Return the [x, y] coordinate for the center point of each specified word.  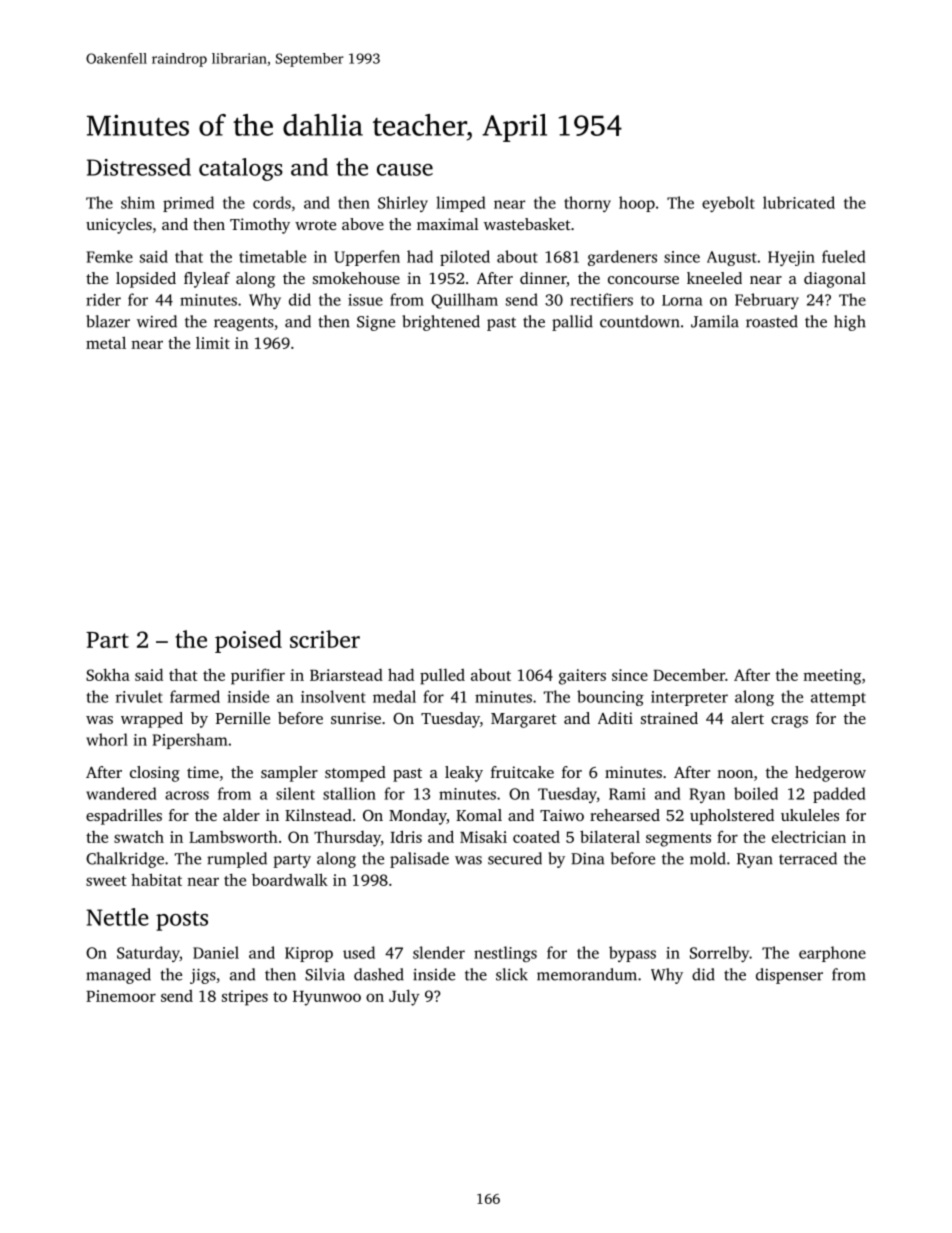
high [850, 323]
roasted [772, 321]
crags [789, 722]
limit [213, 343]
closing [155, 774]
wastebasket [527, 224]
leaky [464, 774]
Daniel [216, 952]
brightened [441, 323]
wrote [315, 225]
